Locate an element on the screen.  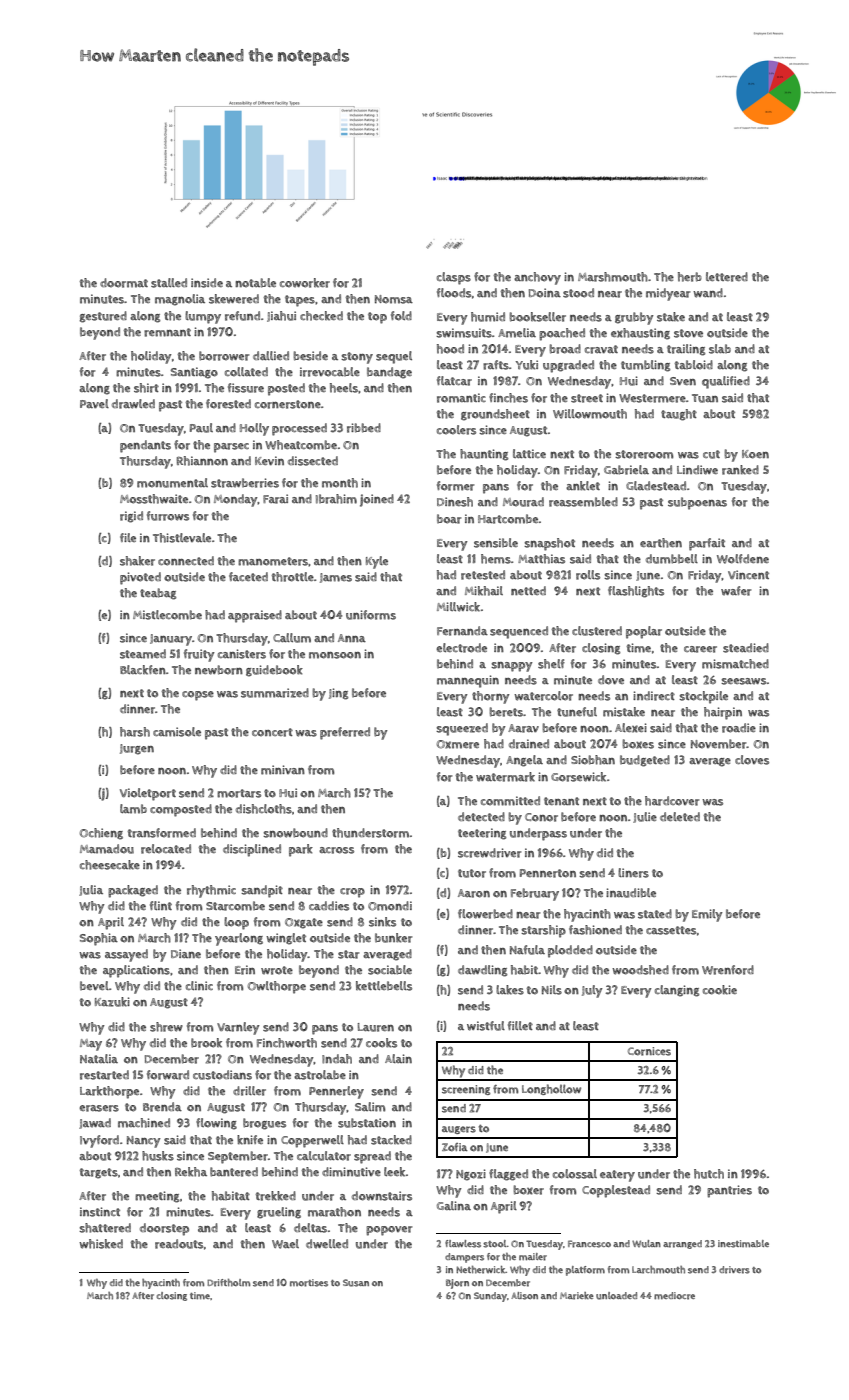
driller is located at coordinates (249, 1091).
